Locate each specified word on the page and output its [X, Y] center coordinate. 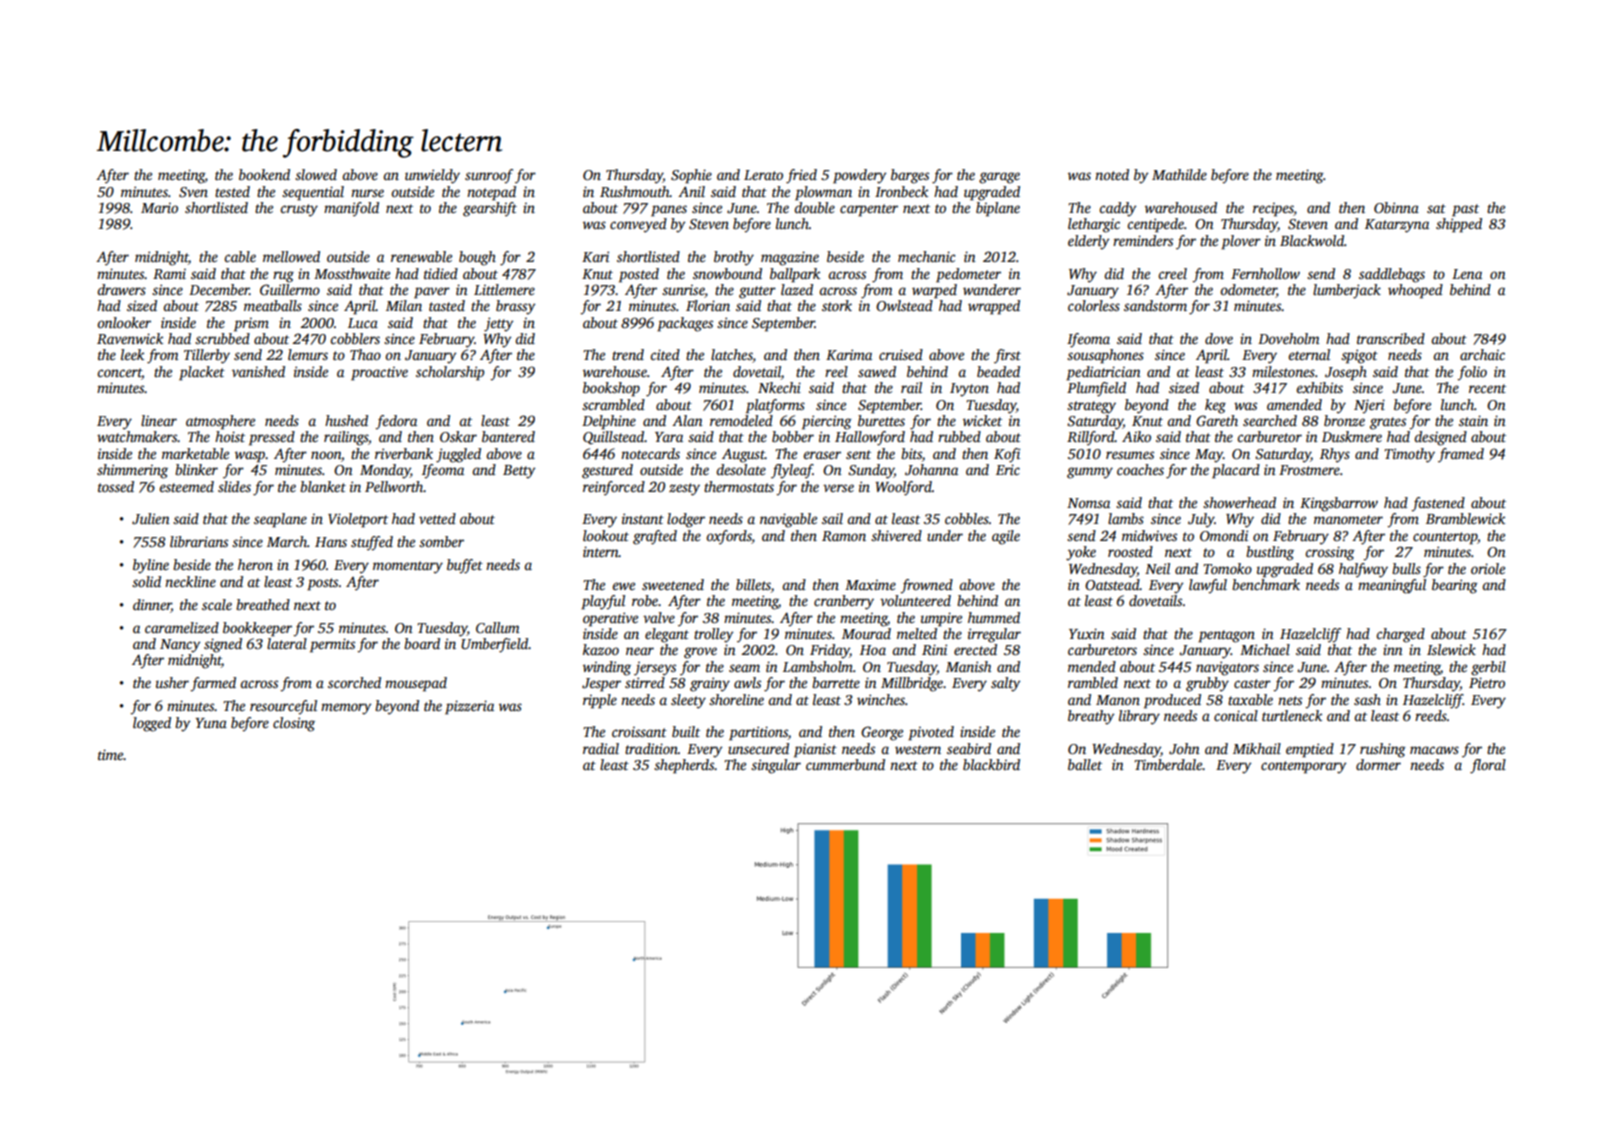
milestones [1283, 371]
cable [240, 256]
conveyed [638, 225]
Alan [687, 420]
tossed [116, 486]
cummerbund [845, 764]
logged [152, 724]
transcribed [1391, 338]
